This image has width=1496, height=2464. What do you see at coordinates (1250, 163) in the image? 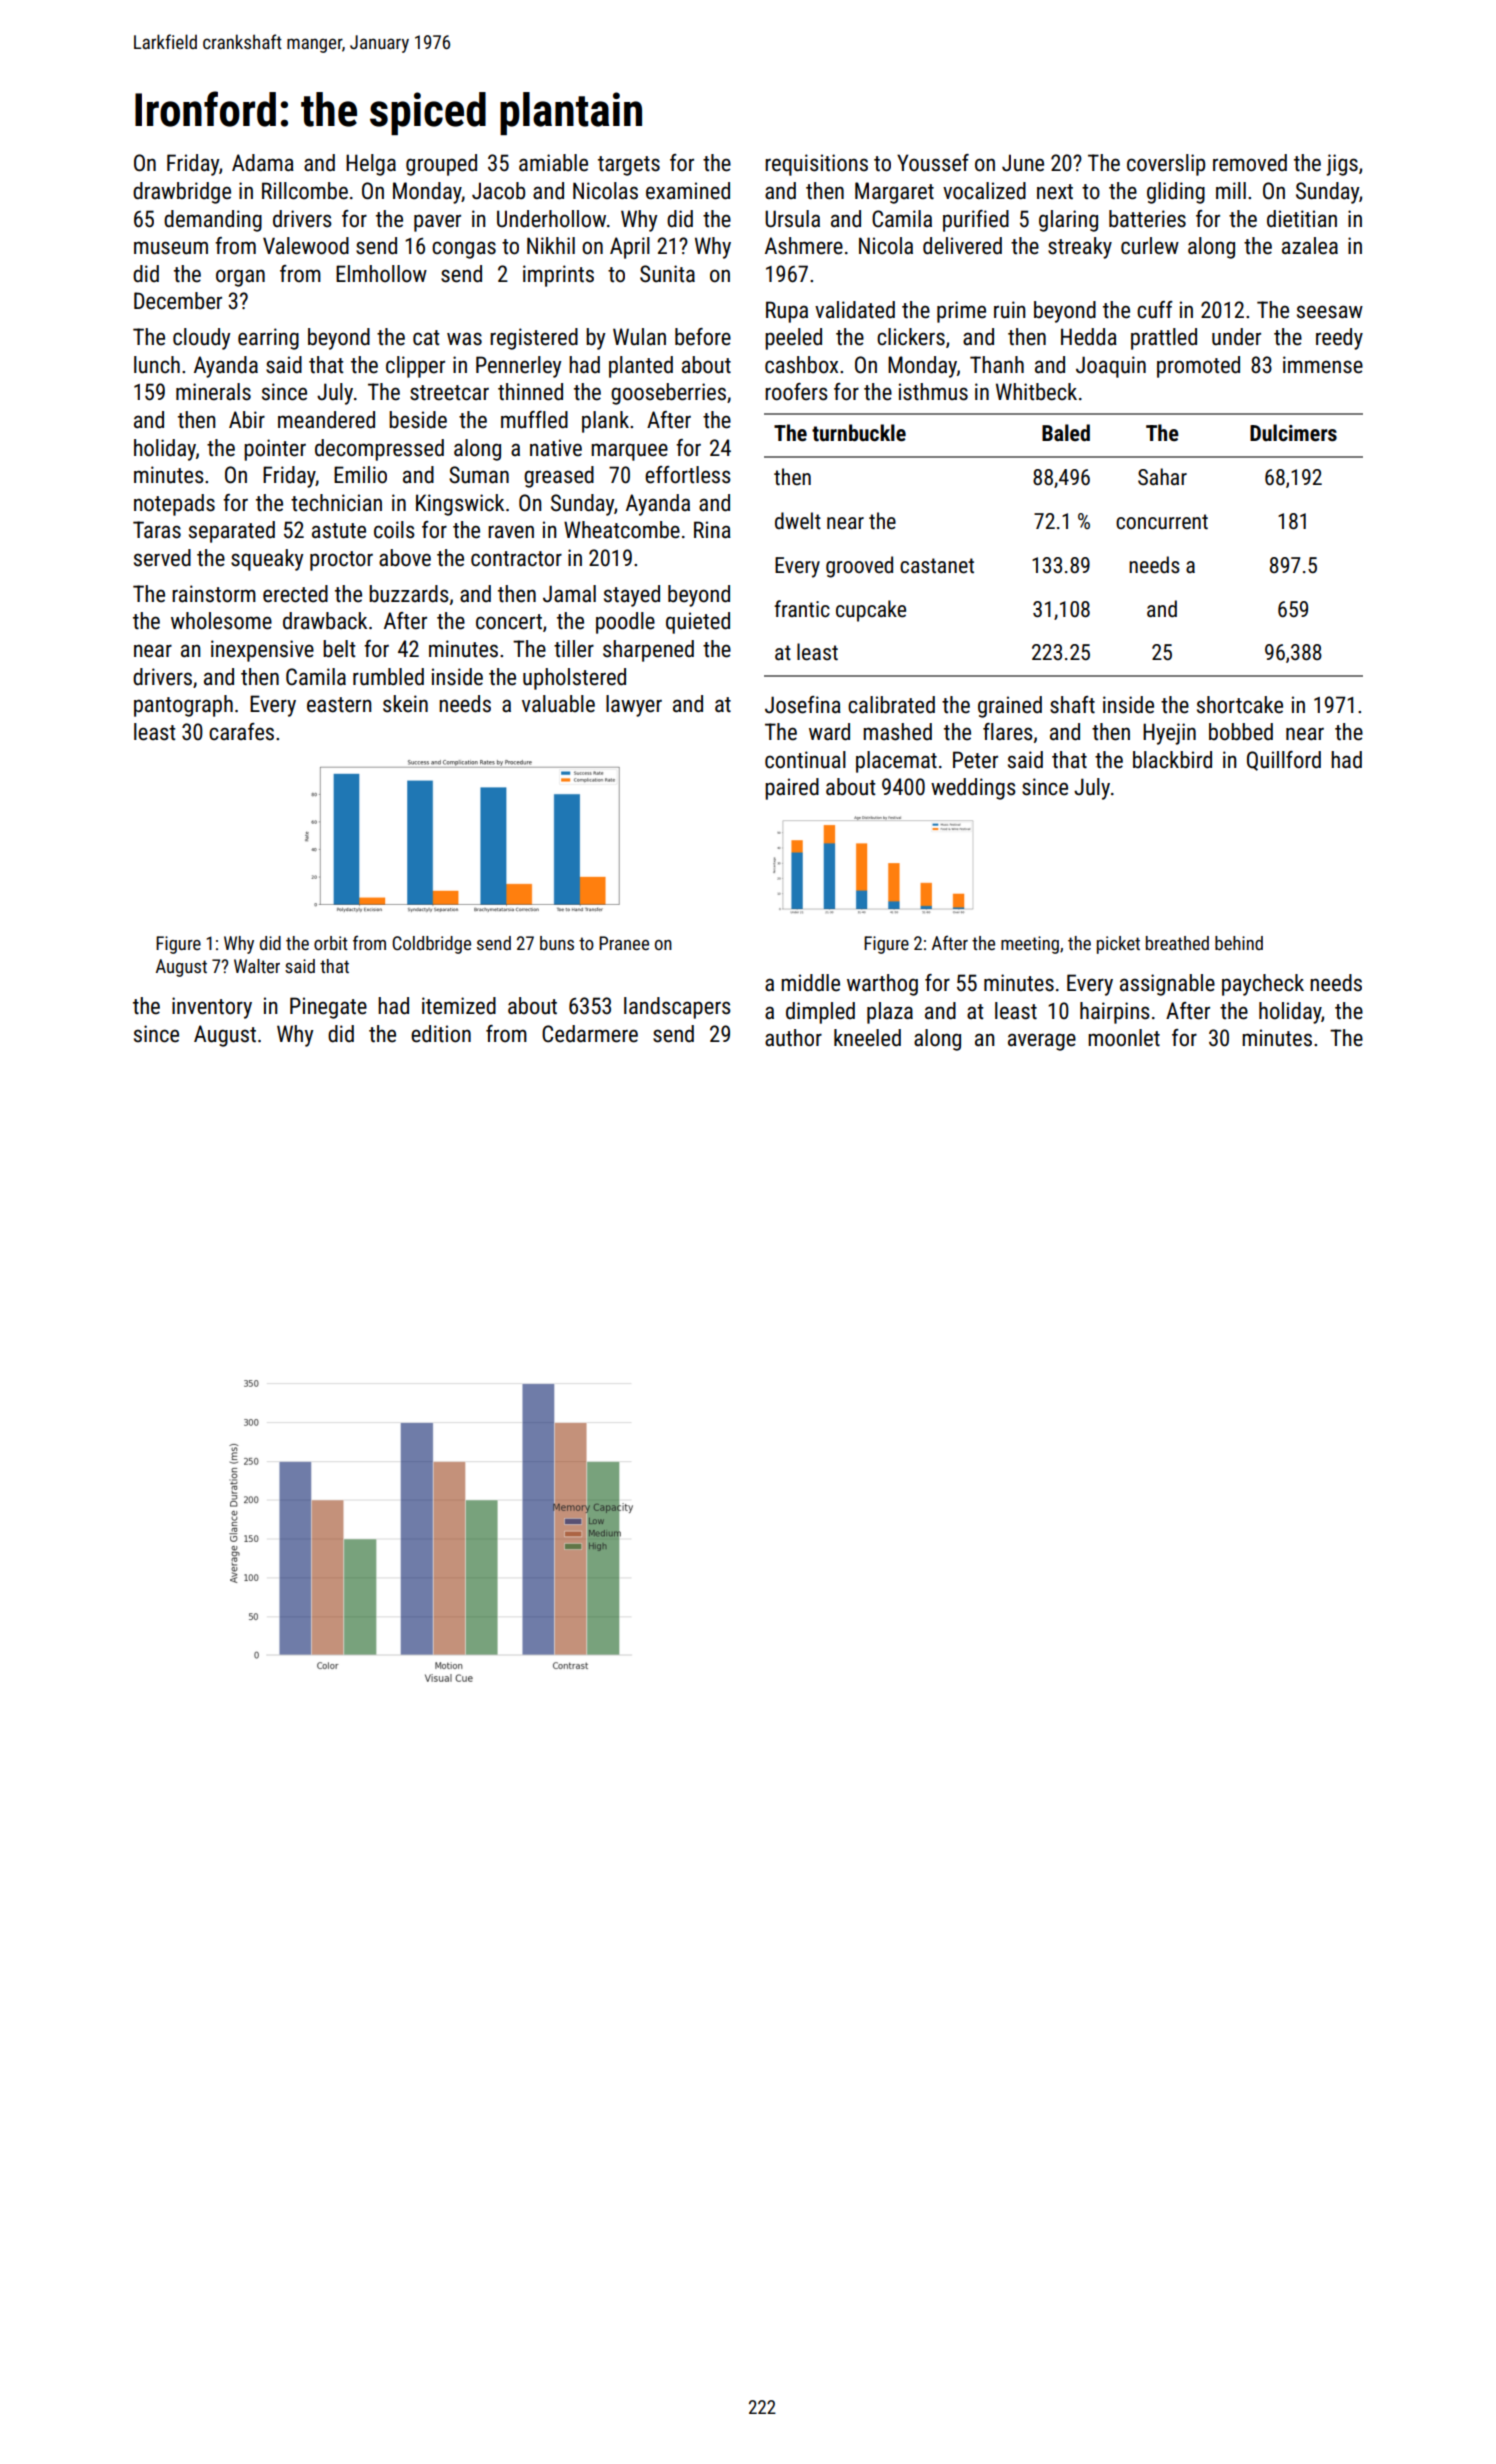
I see `removed` at bounding box center [1250, 163].
